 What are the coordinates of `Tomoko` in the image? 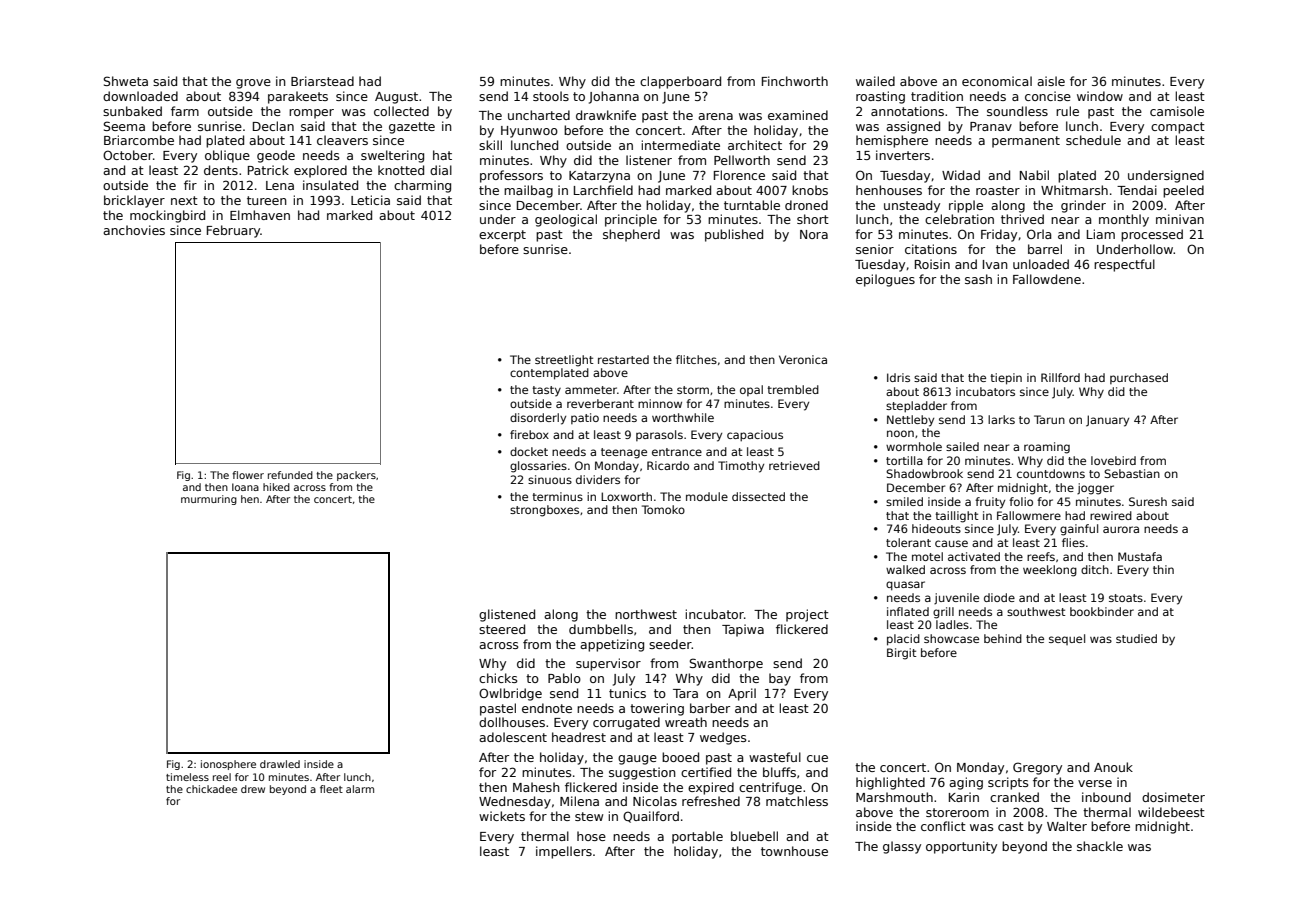 It's located at (663, 509).
